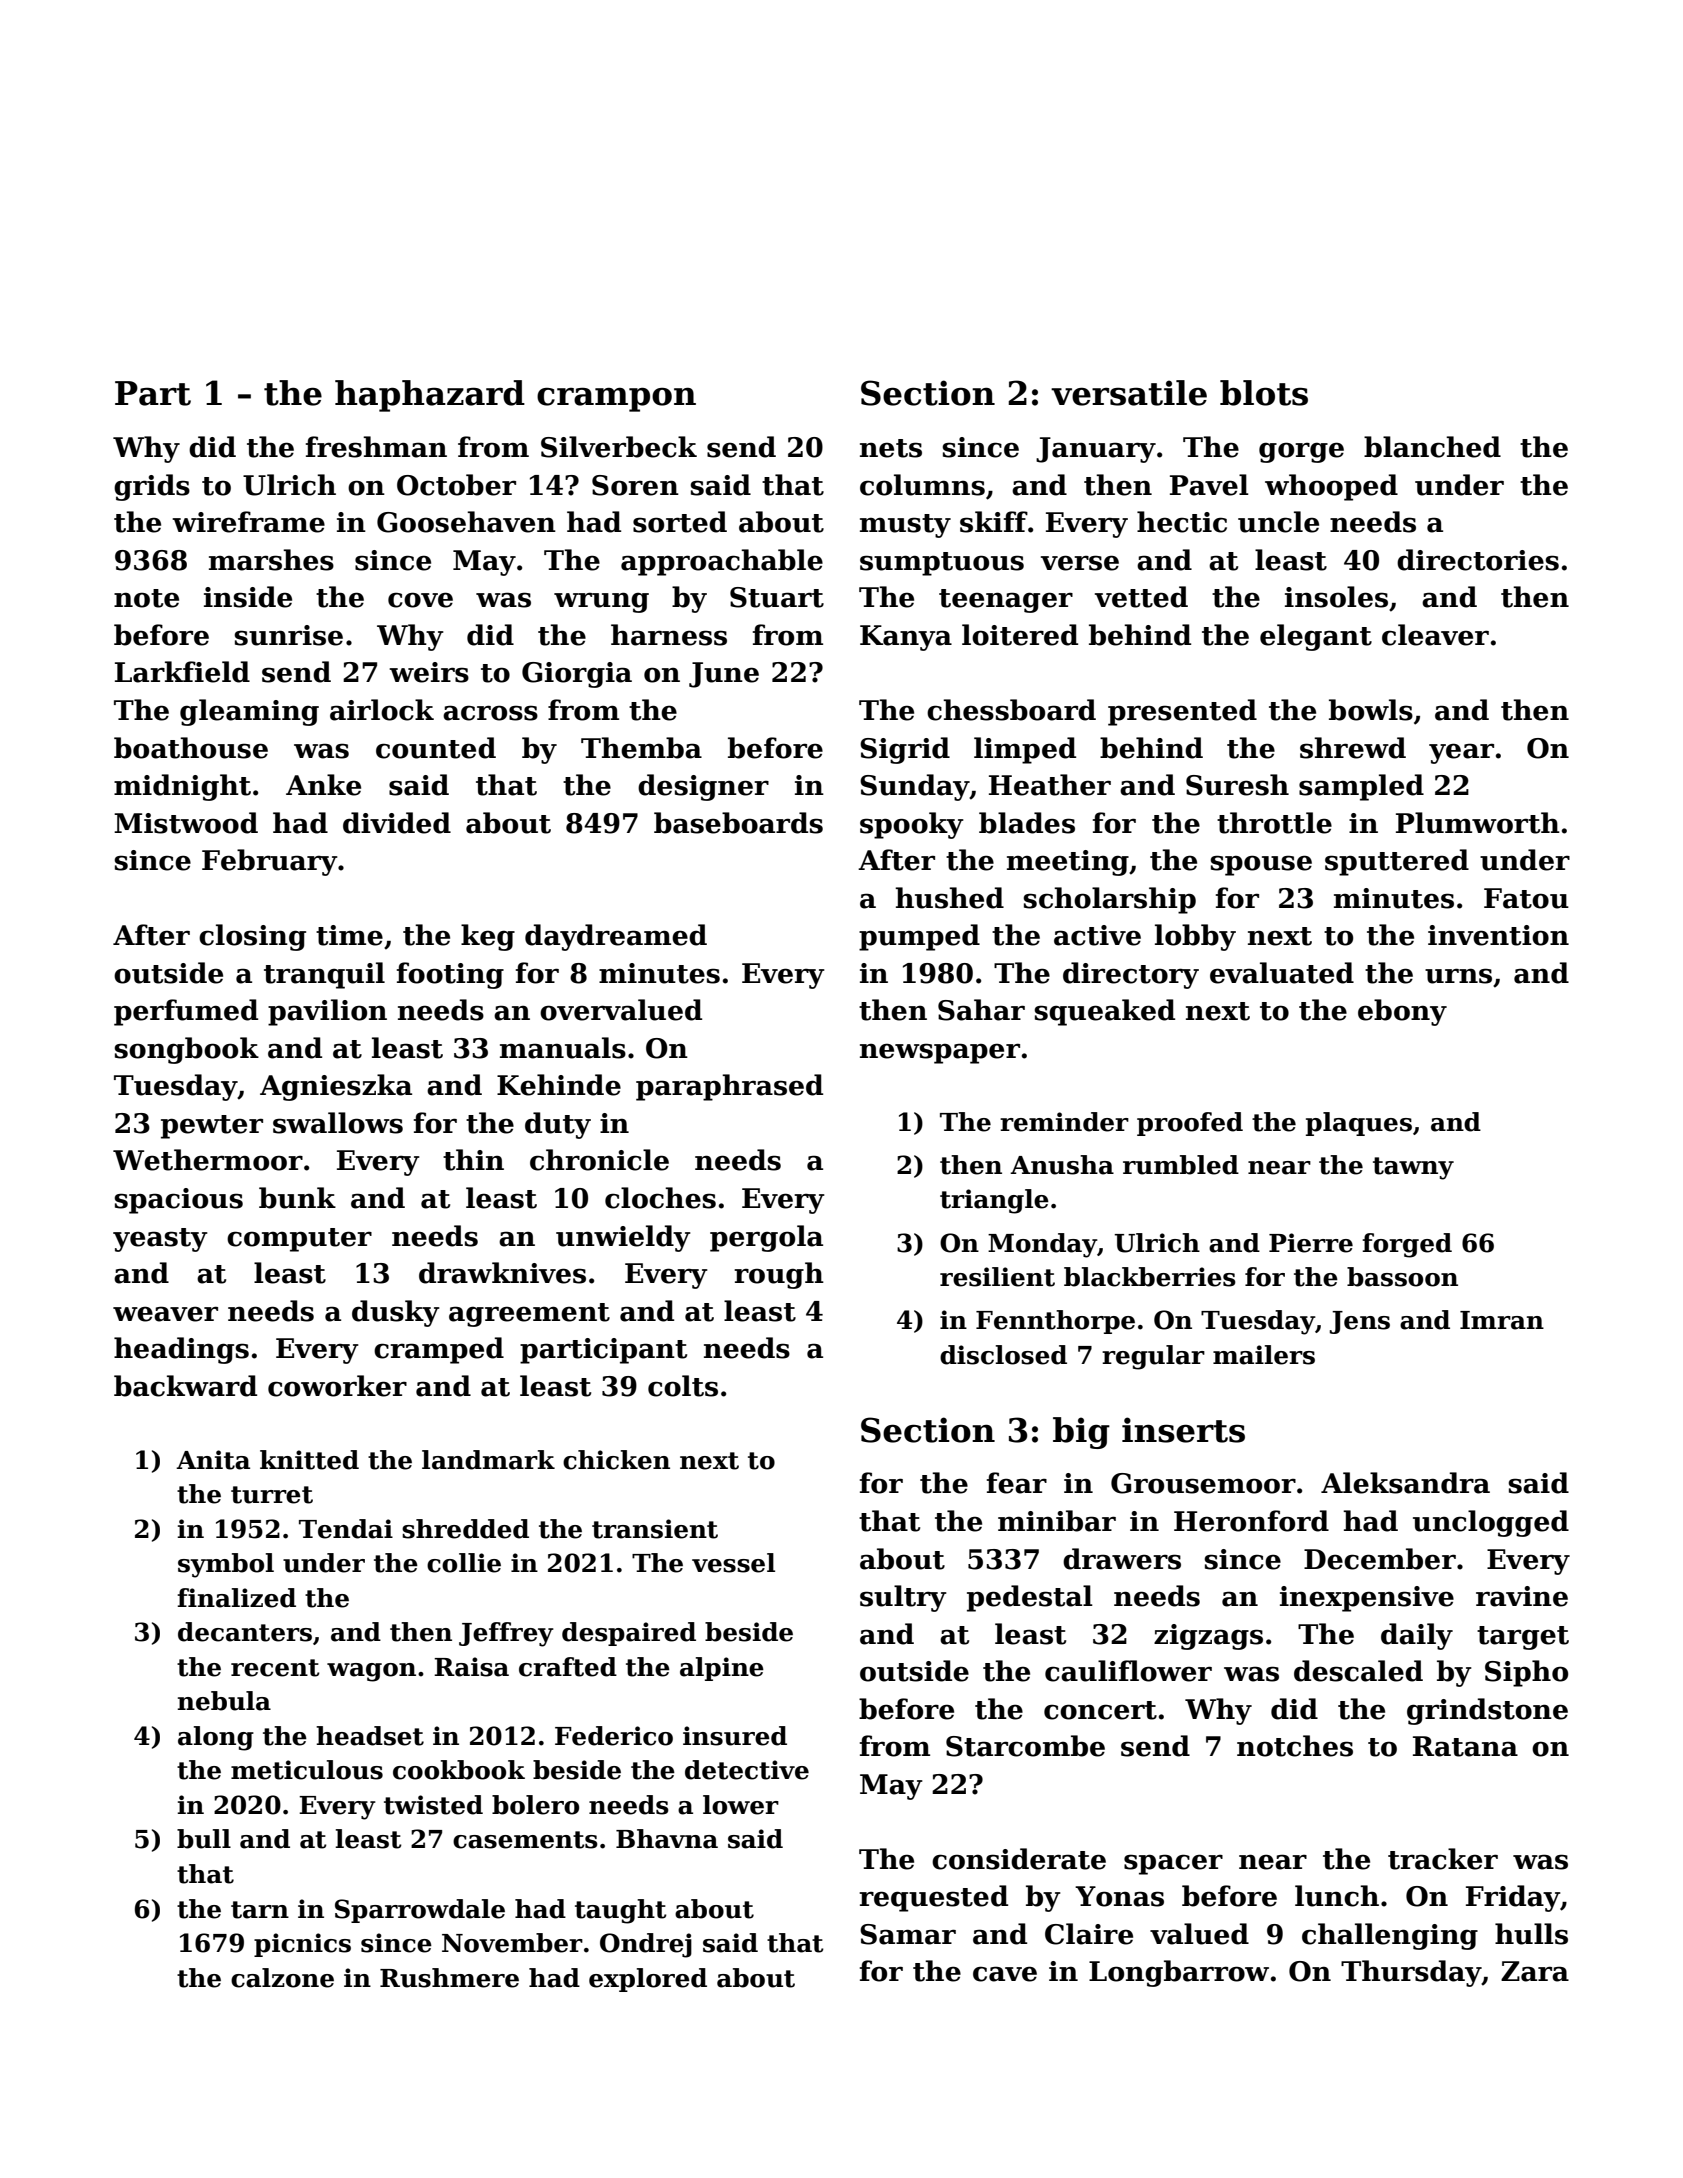 The width and height of the document is (1683, 2178). What do you see at coordinates (282, 1978) in the document?
I see `calzone` at bounding box center [282, 1978].
